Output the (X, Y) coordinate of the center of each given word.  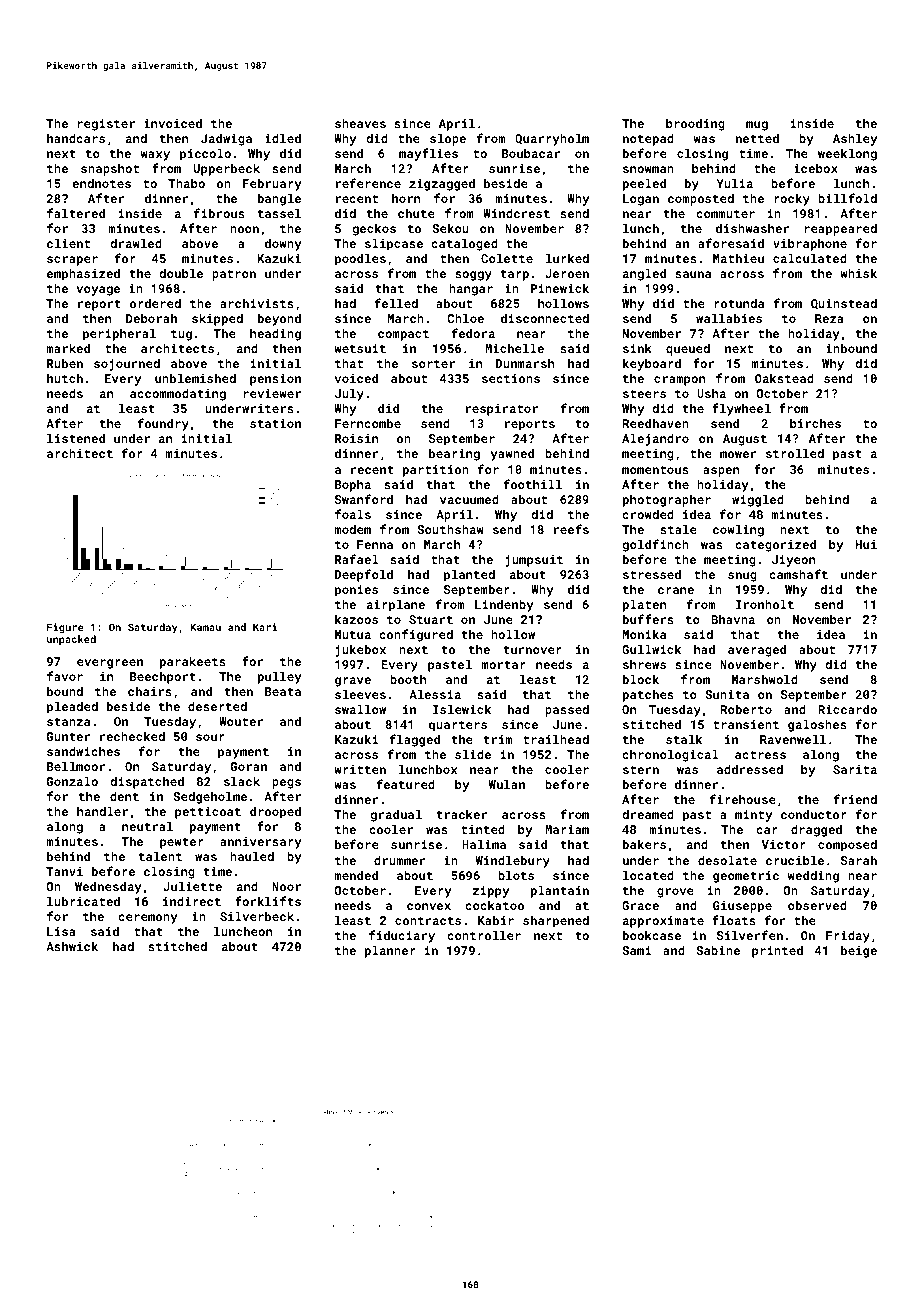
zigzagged (442, 184)
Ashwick (72, 946)
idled (283, 138)
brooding (695, 124)
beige (859, 951)
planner (390, 951)
